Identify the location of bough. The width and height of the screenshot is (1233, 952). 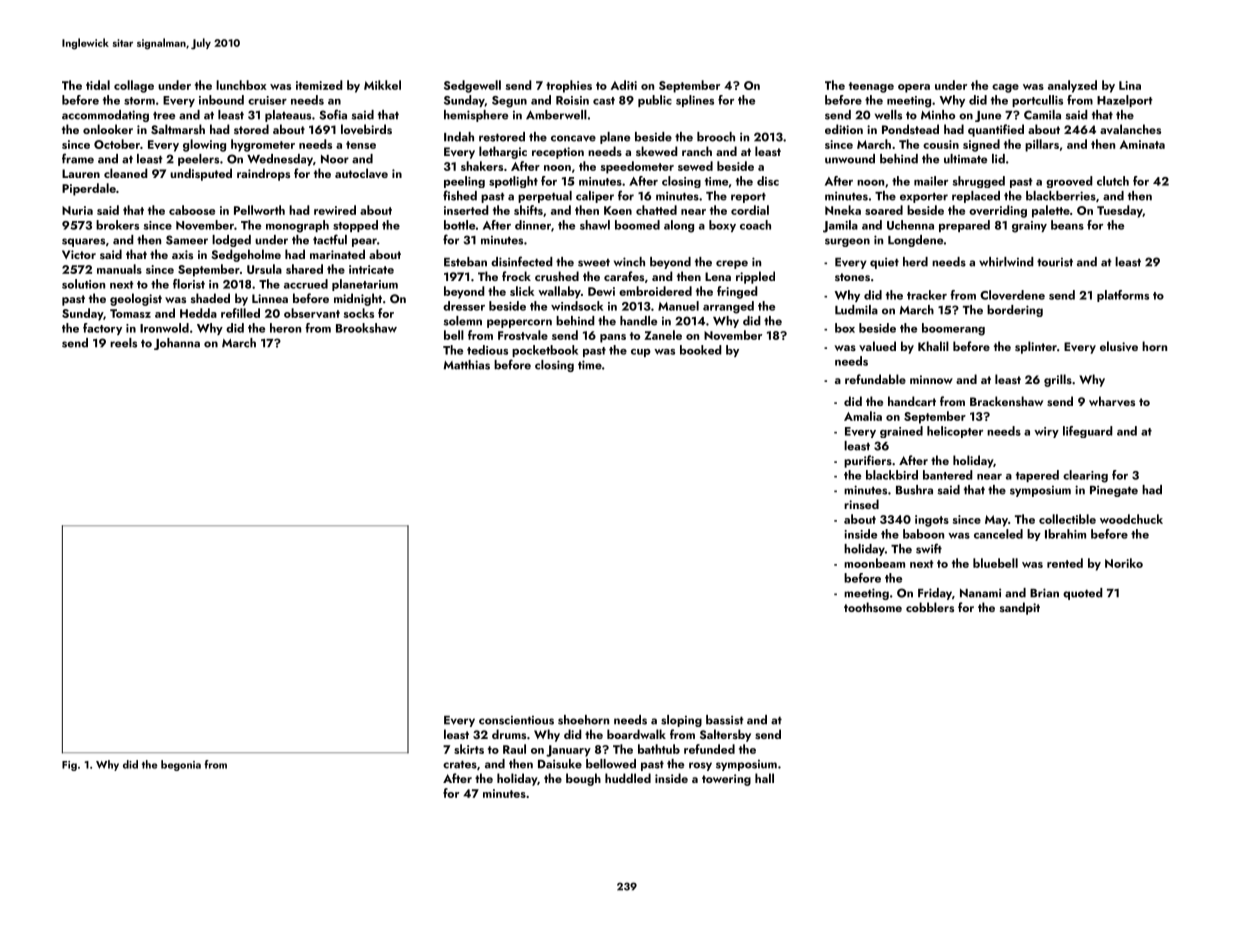
(583, 779).
